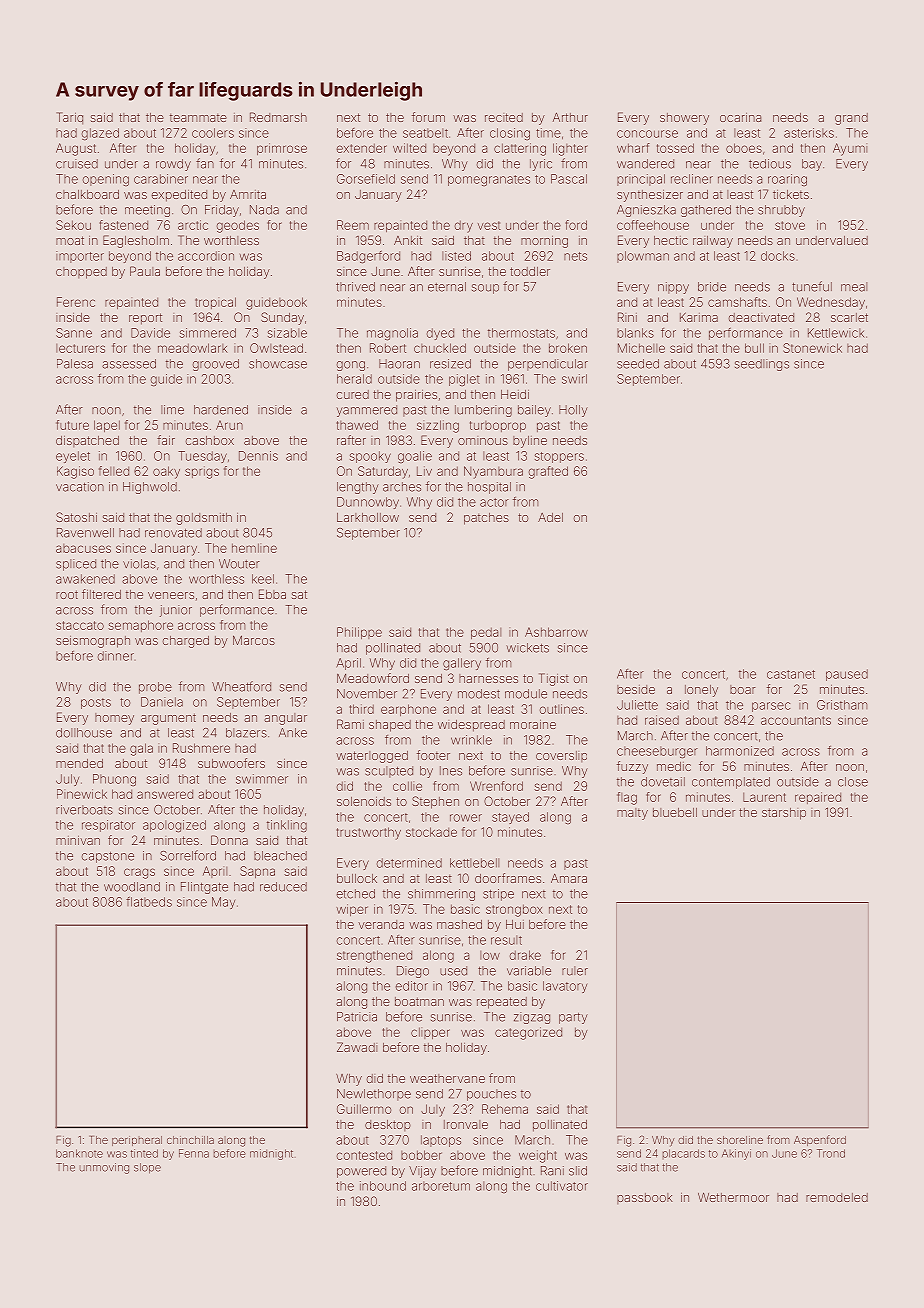 Image resolution: width=924 pixels, height=1308 pixels. What do you see at coordinates (132, 887) in the screenshot?
I see `woodland` at bounding box center [132, 887].
